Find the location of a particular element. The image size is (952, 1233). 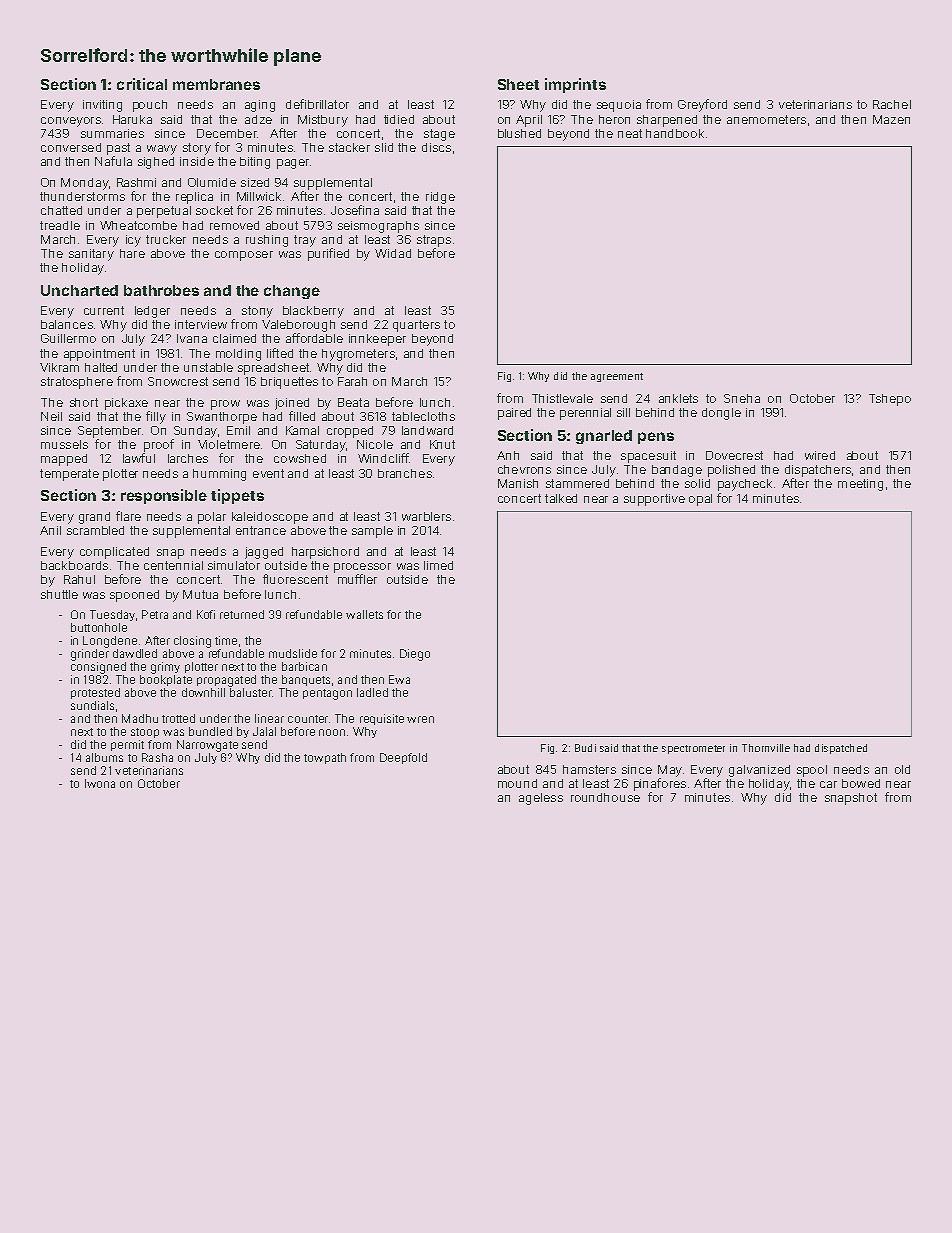

Farah is located at coordinates (352, 381).
